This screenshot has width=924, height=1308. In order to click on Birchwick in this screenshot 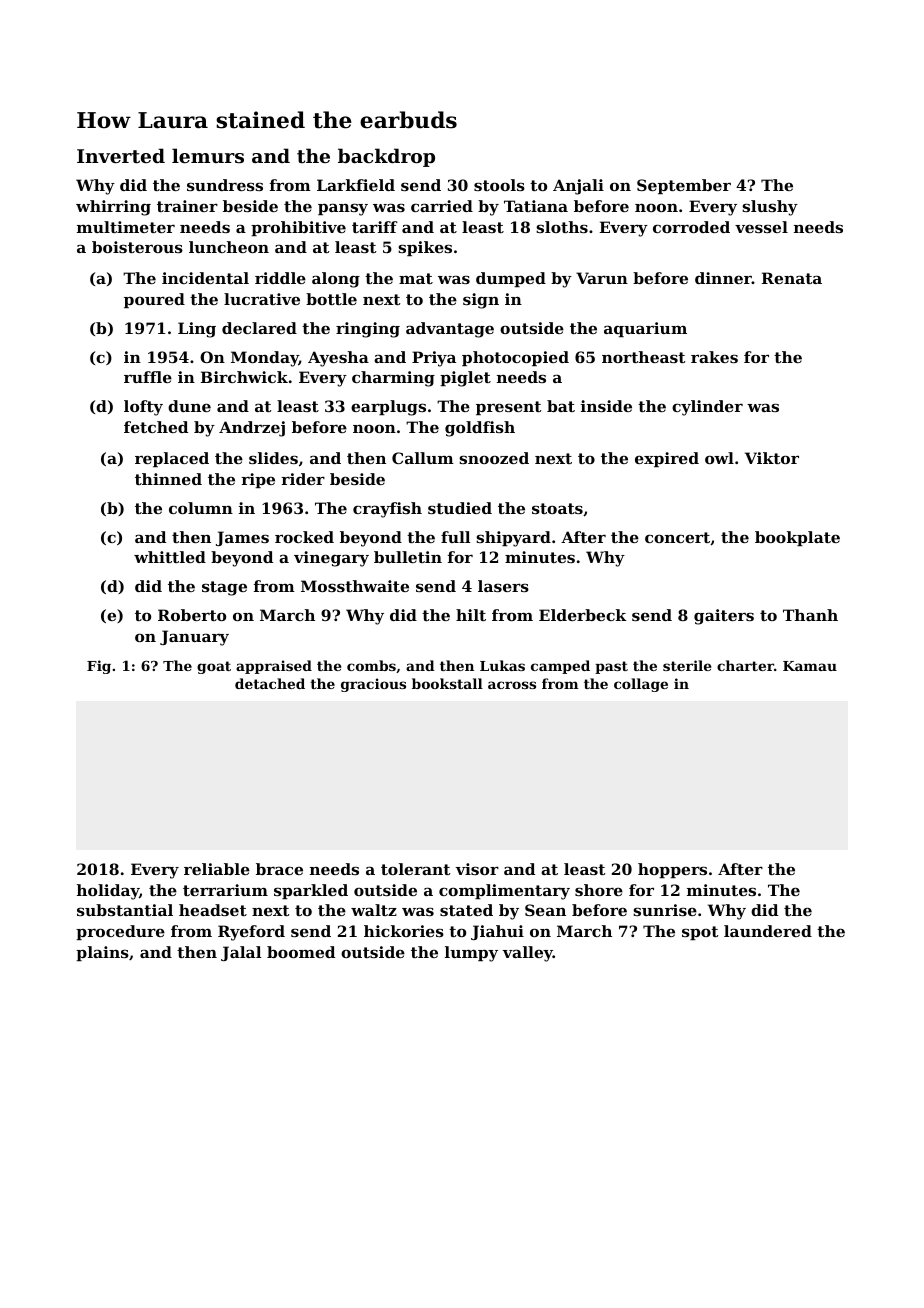, I will do `click(244, 377)`.
